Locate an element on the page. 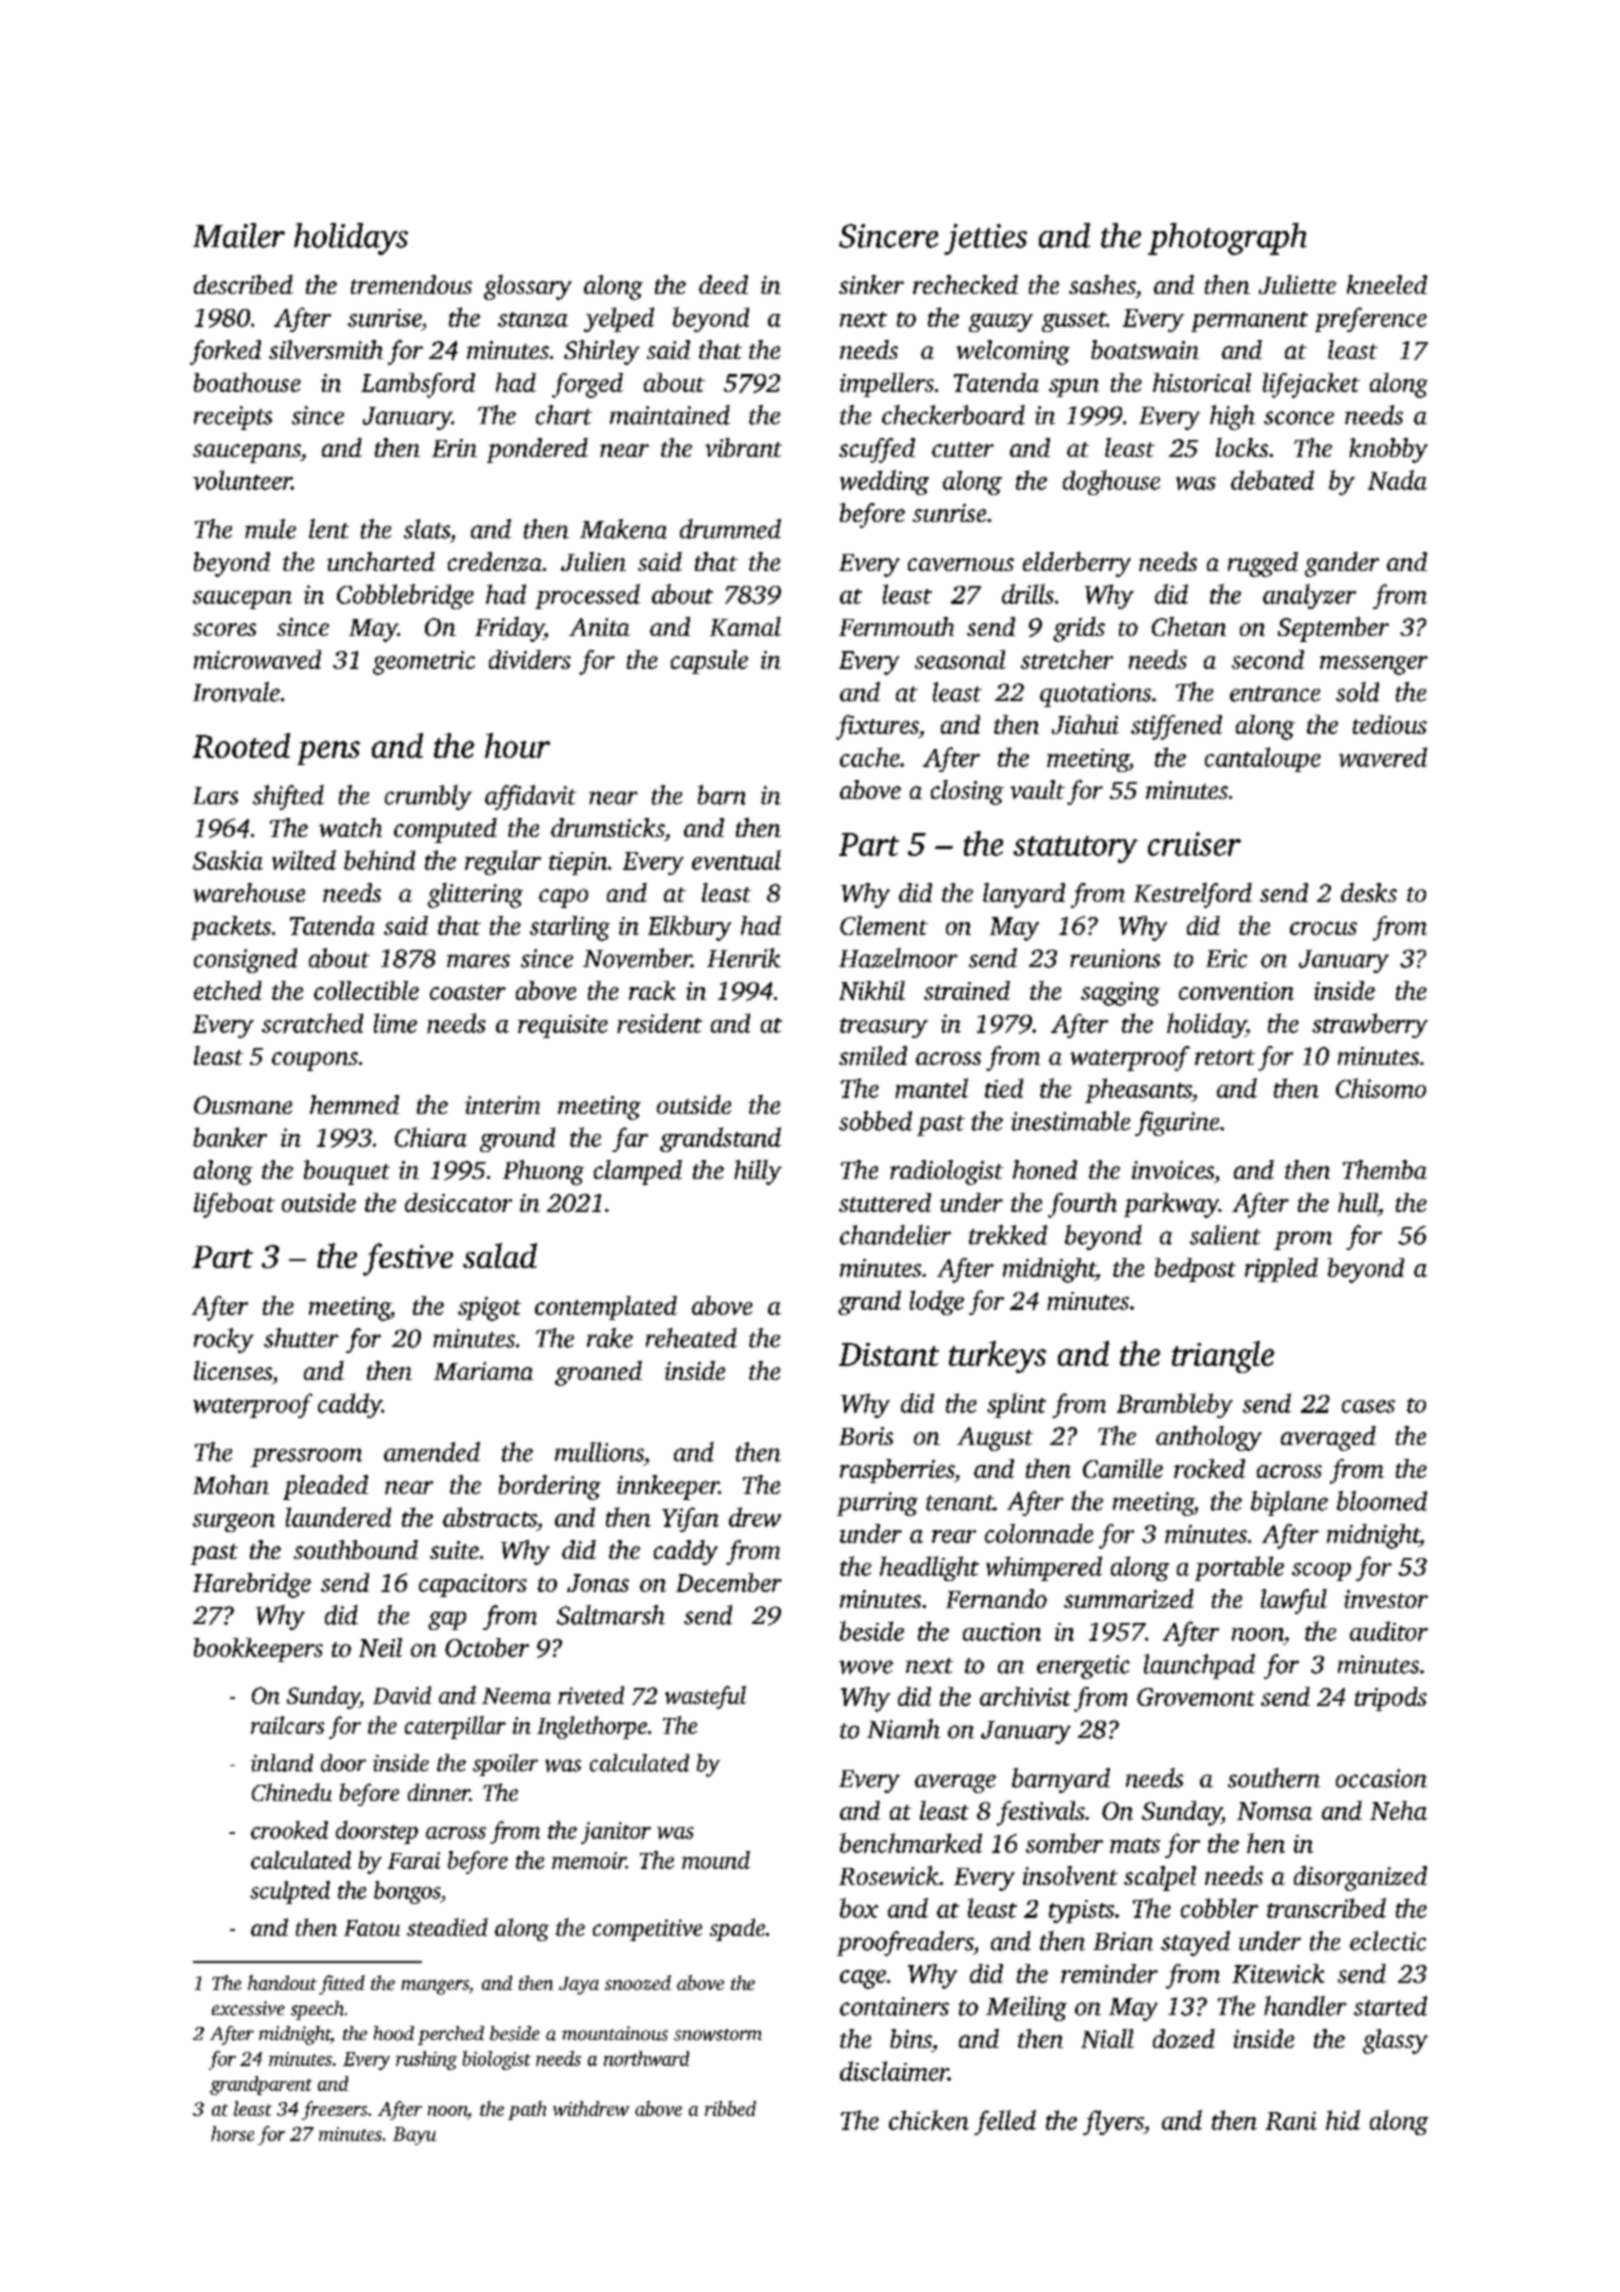 This page has height=2292, width=1620. tenant is located at coordinates (960, 1503).
